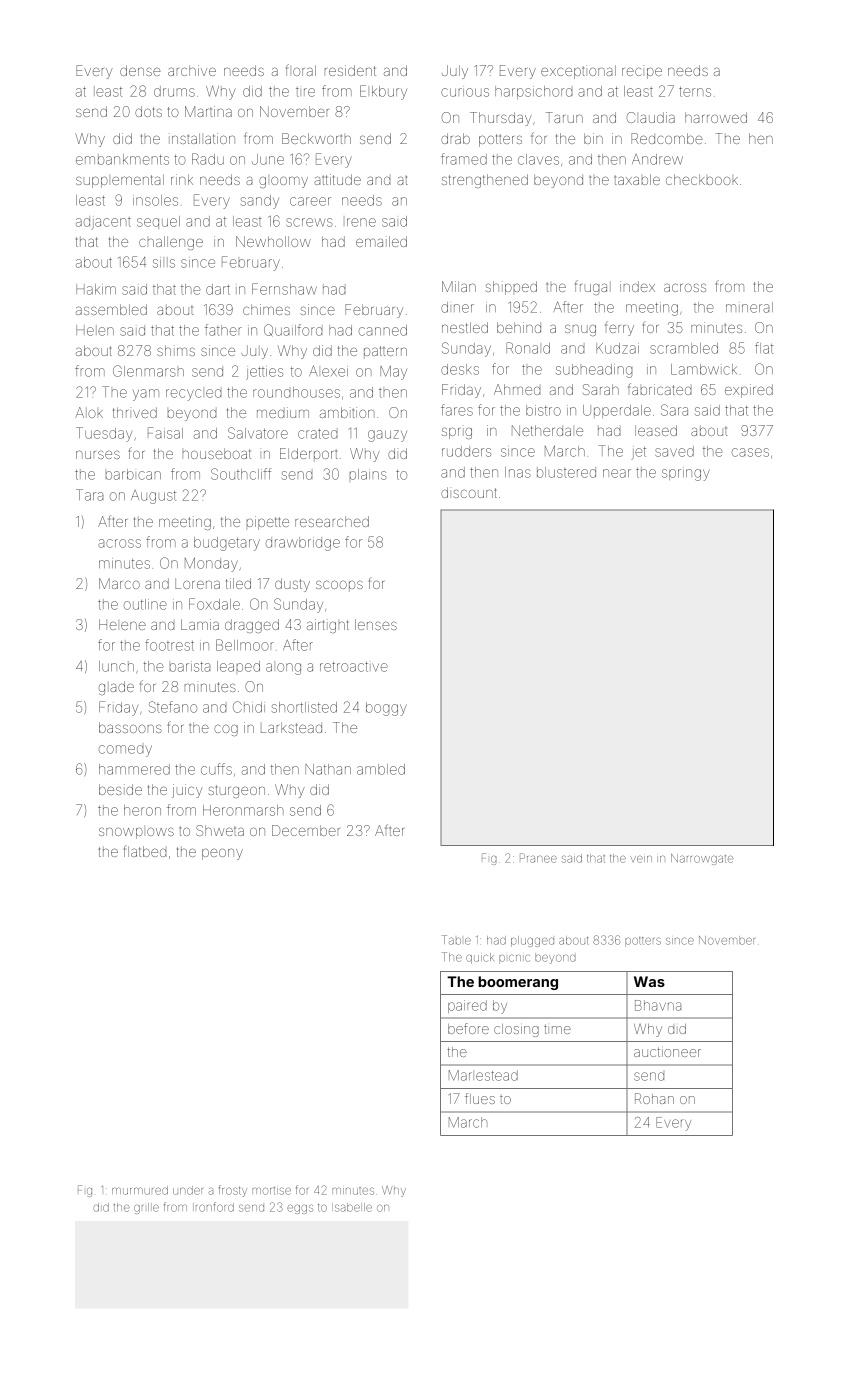  What do you see at coordinates (271, 1191) in the screenshot?
I see `mortise` at bounding box center [271, 1191].
